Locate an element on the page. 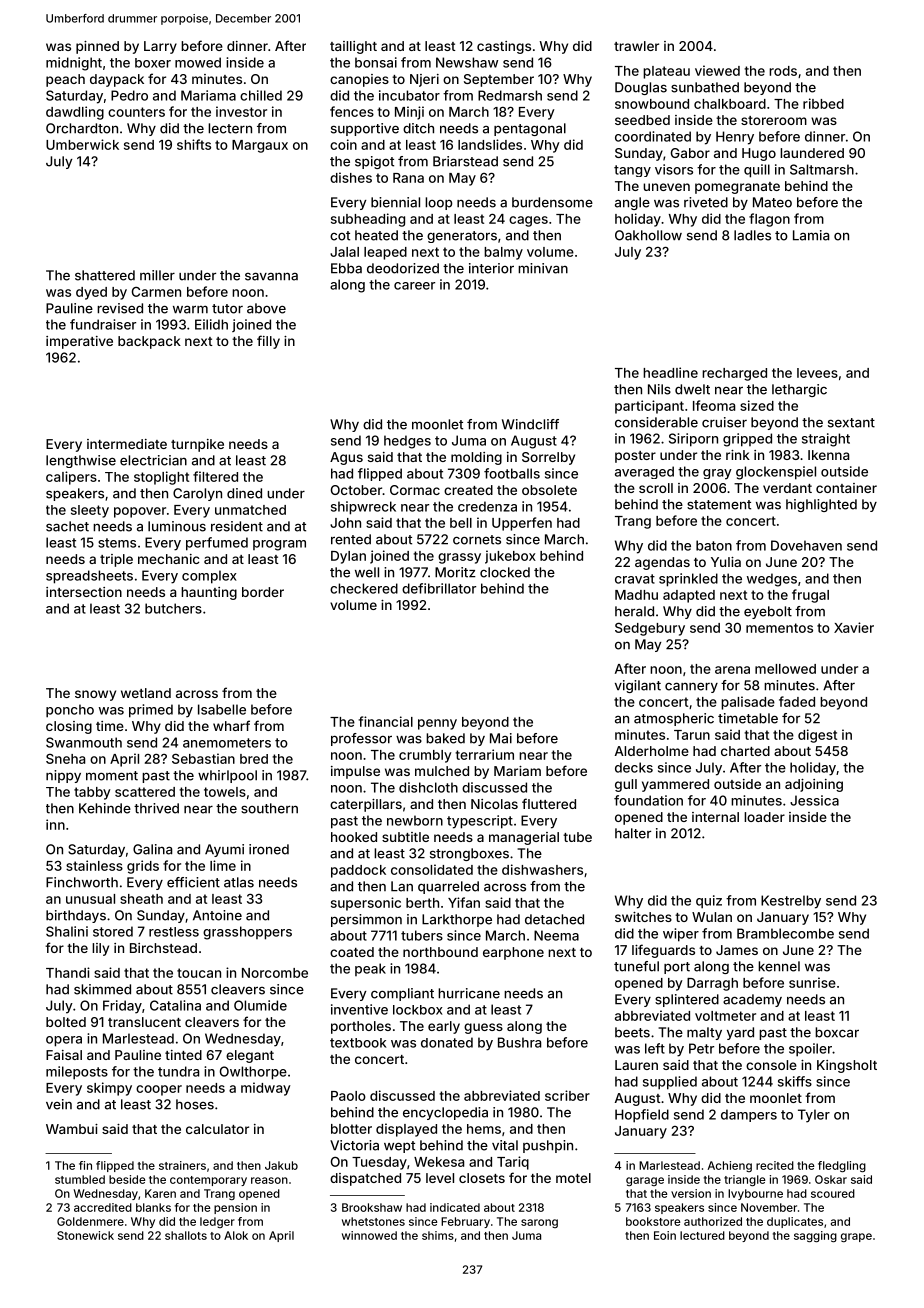  sleety is located at coordinates (90, 511).
